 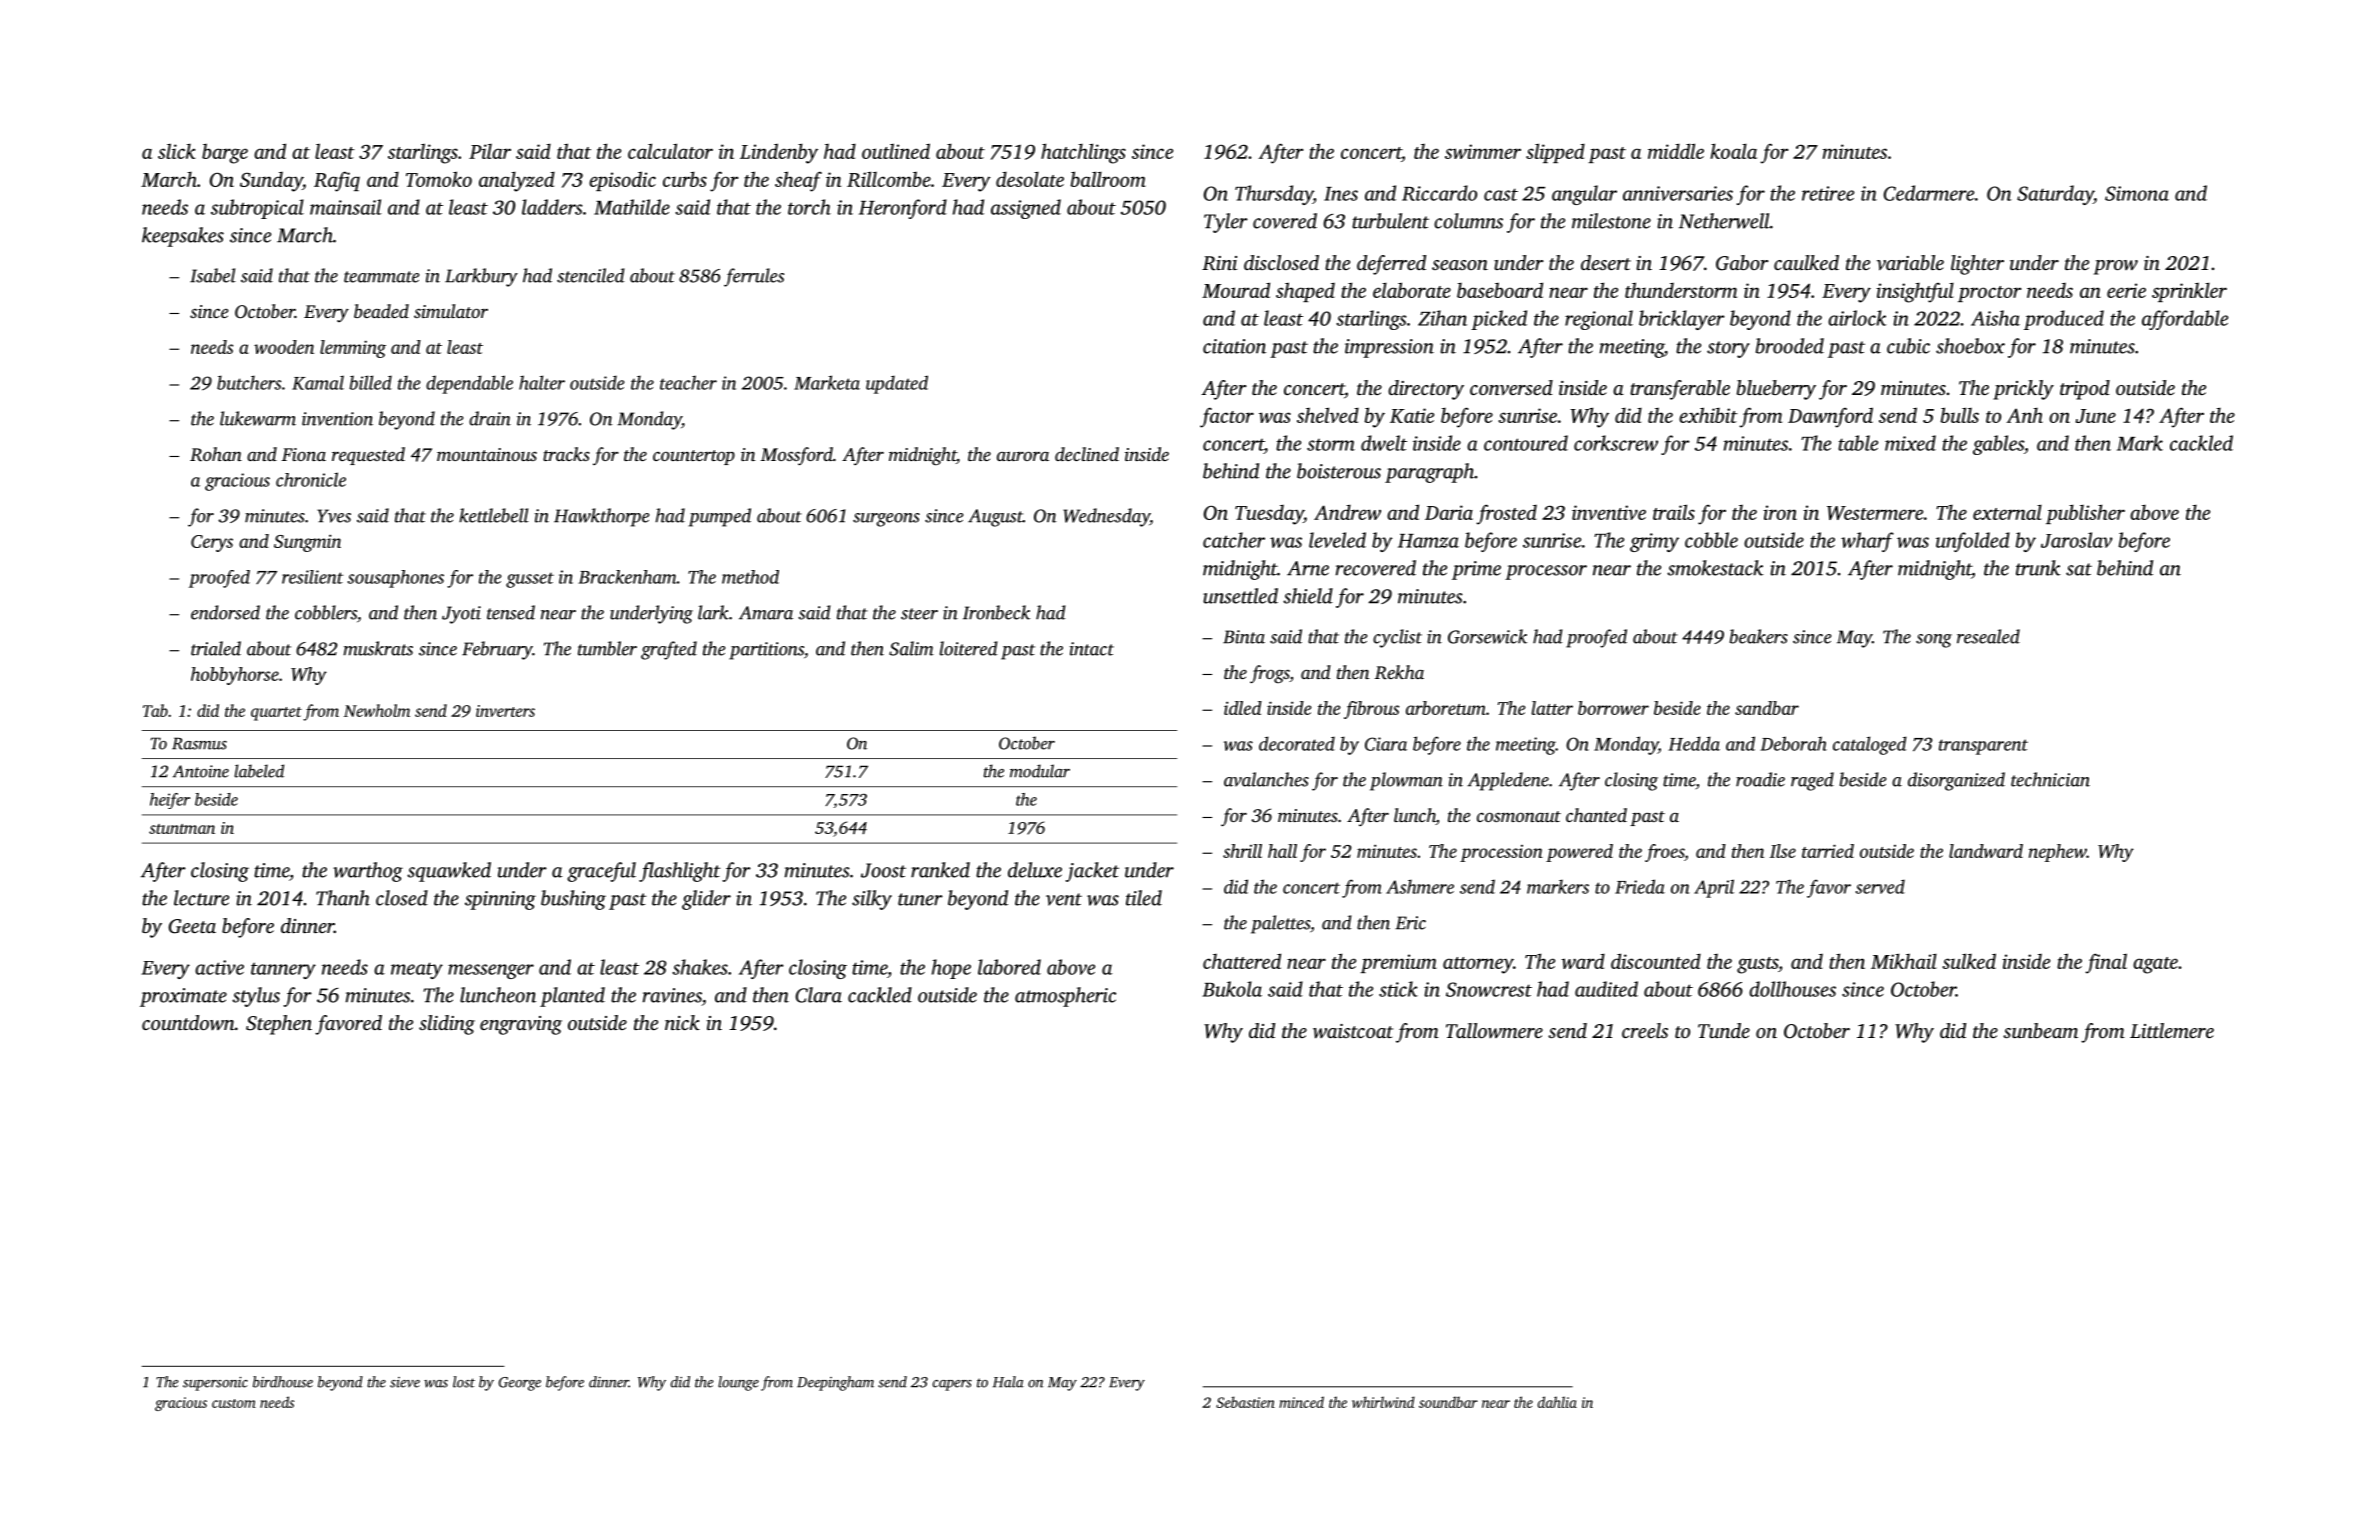 What do you see at coordinates (1245, 1402) in the screenshot?
I see `Sebastien` at bounding box center [1245, 1402].
